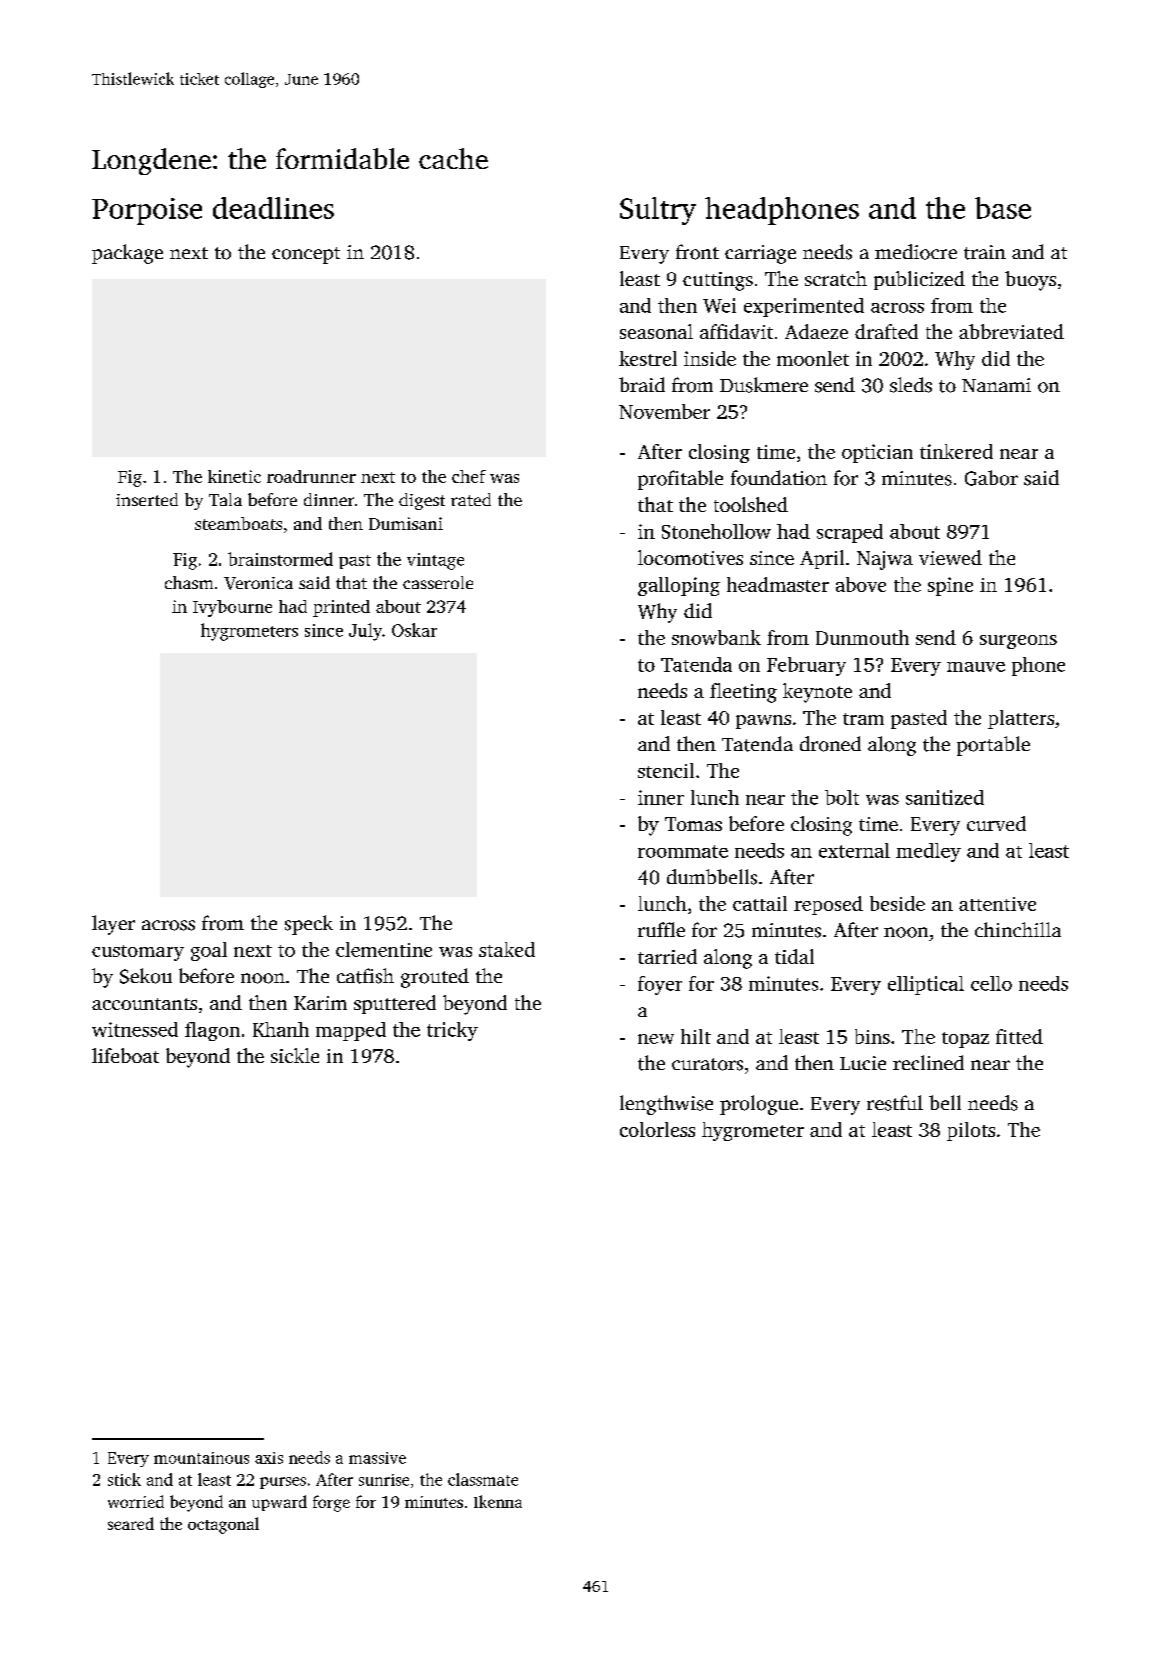 The height and width of the screenshot is (1654, 1165). Describe the element at coordinates (760, 254) in the screenshot. I see `carriage` at that location.
